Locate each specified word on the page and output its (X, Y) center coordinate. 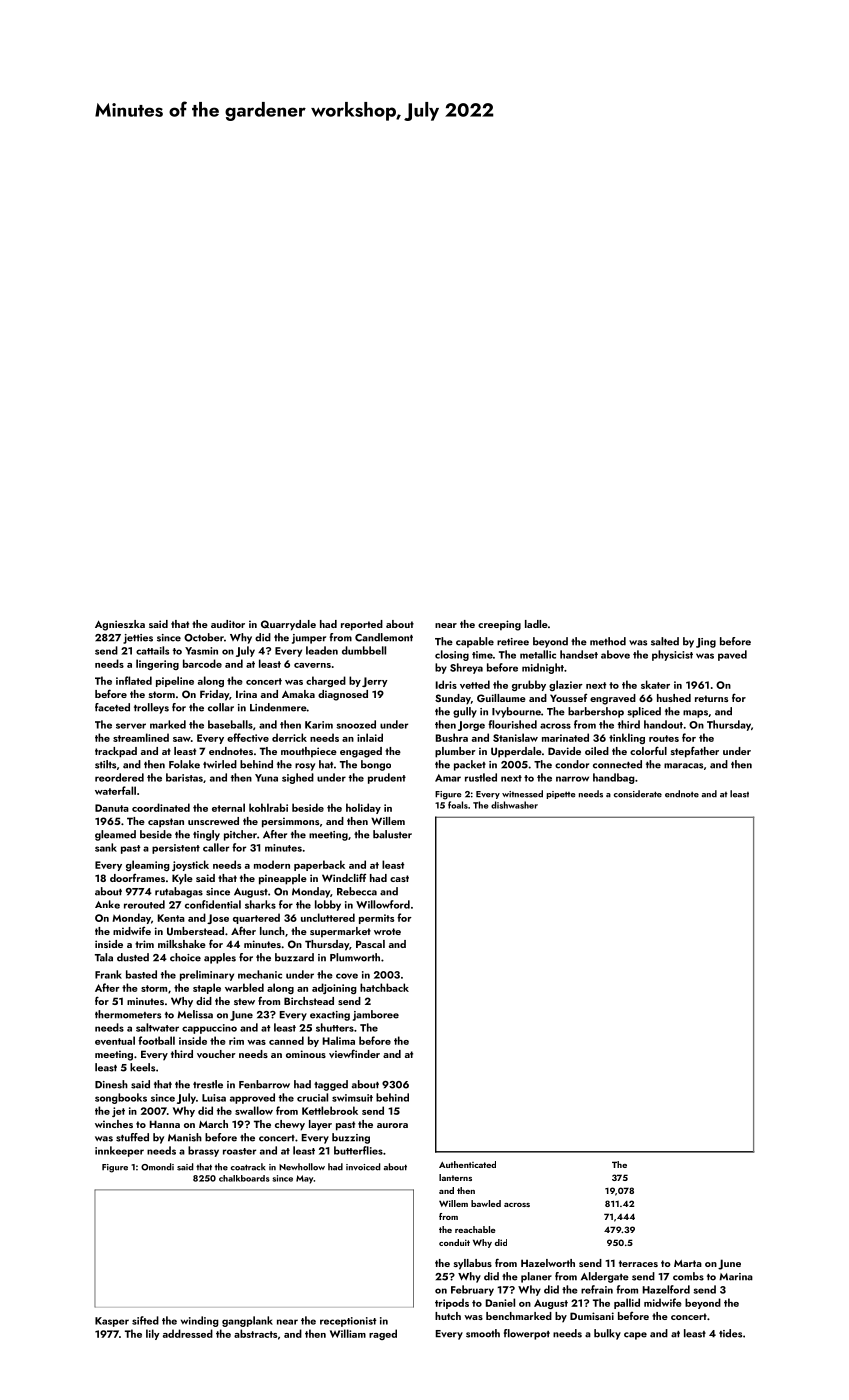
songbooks (121, 1098)
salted (665, 641)
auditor (228, 624)
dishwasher (514, 805)
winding (200, 1321)
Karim (319, 725)
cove (347, 976)
